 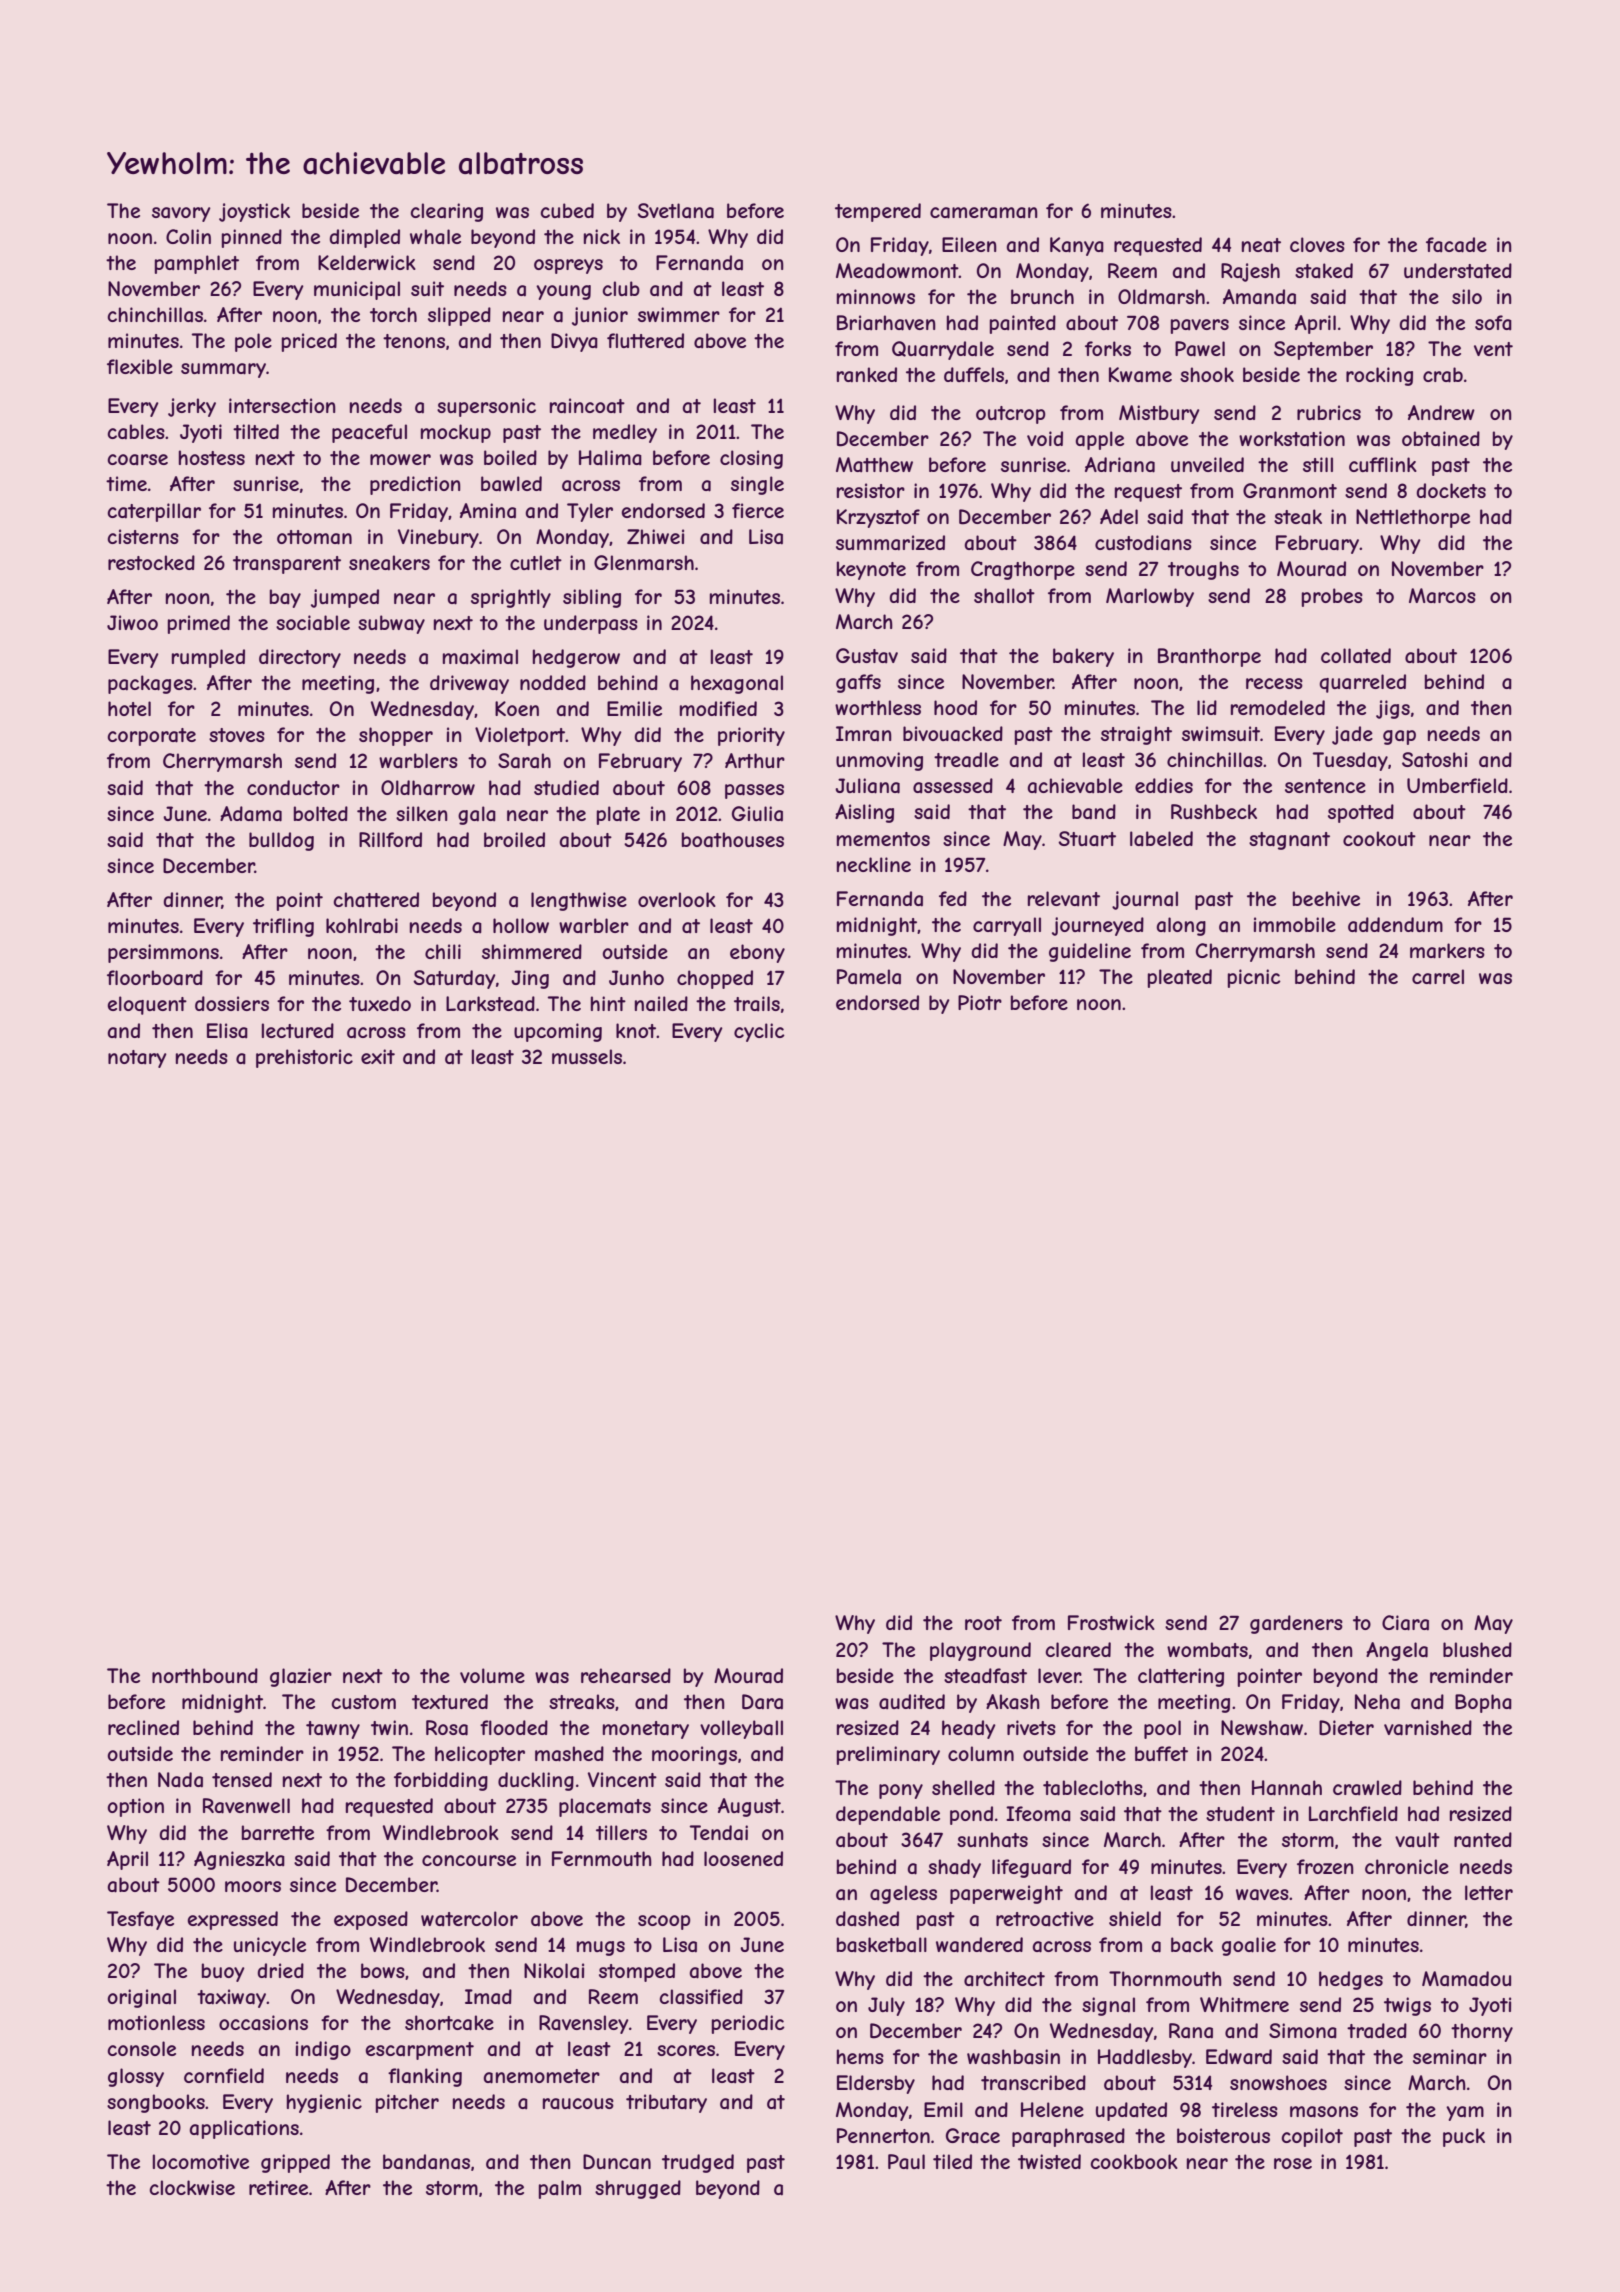 What do you see at coordinates (391, 624) in the image?
I see `subway` at bounding box center [391, 624].
